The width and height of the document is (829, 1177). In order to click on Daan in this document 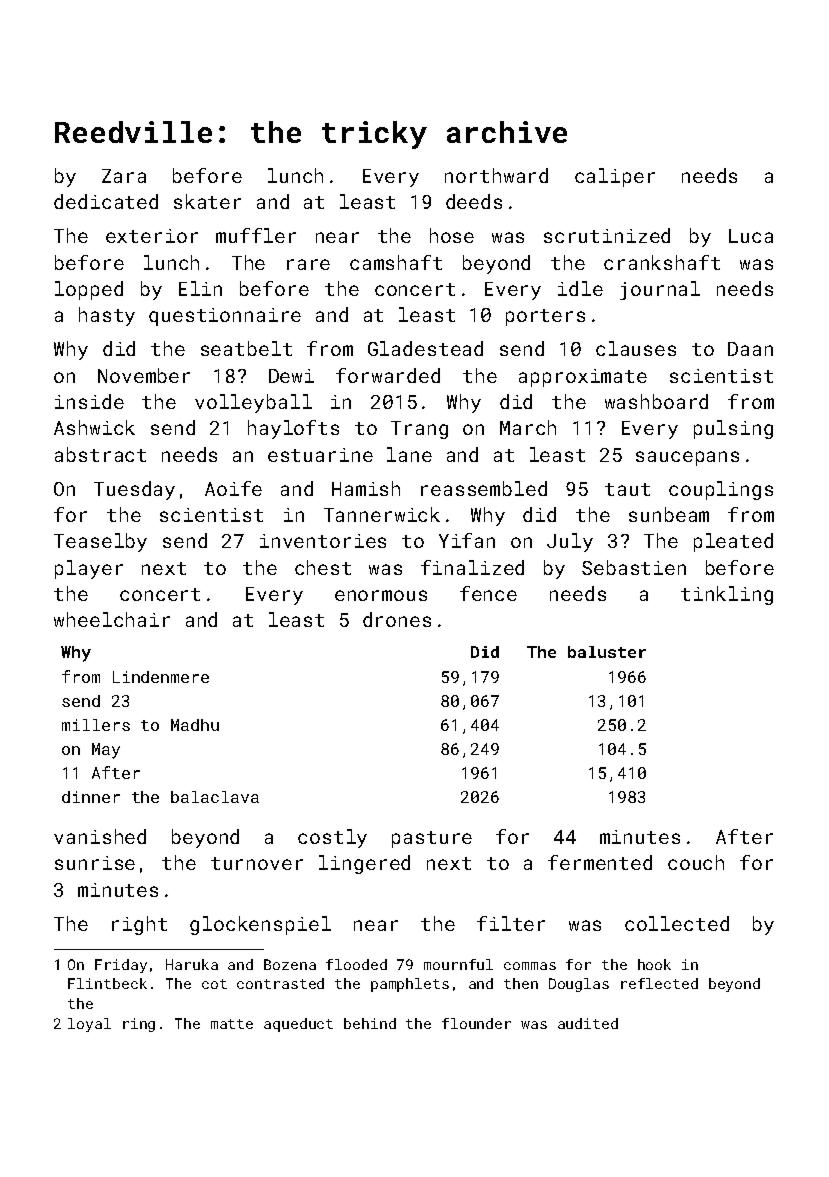, I will do `click(750, 349)`.
